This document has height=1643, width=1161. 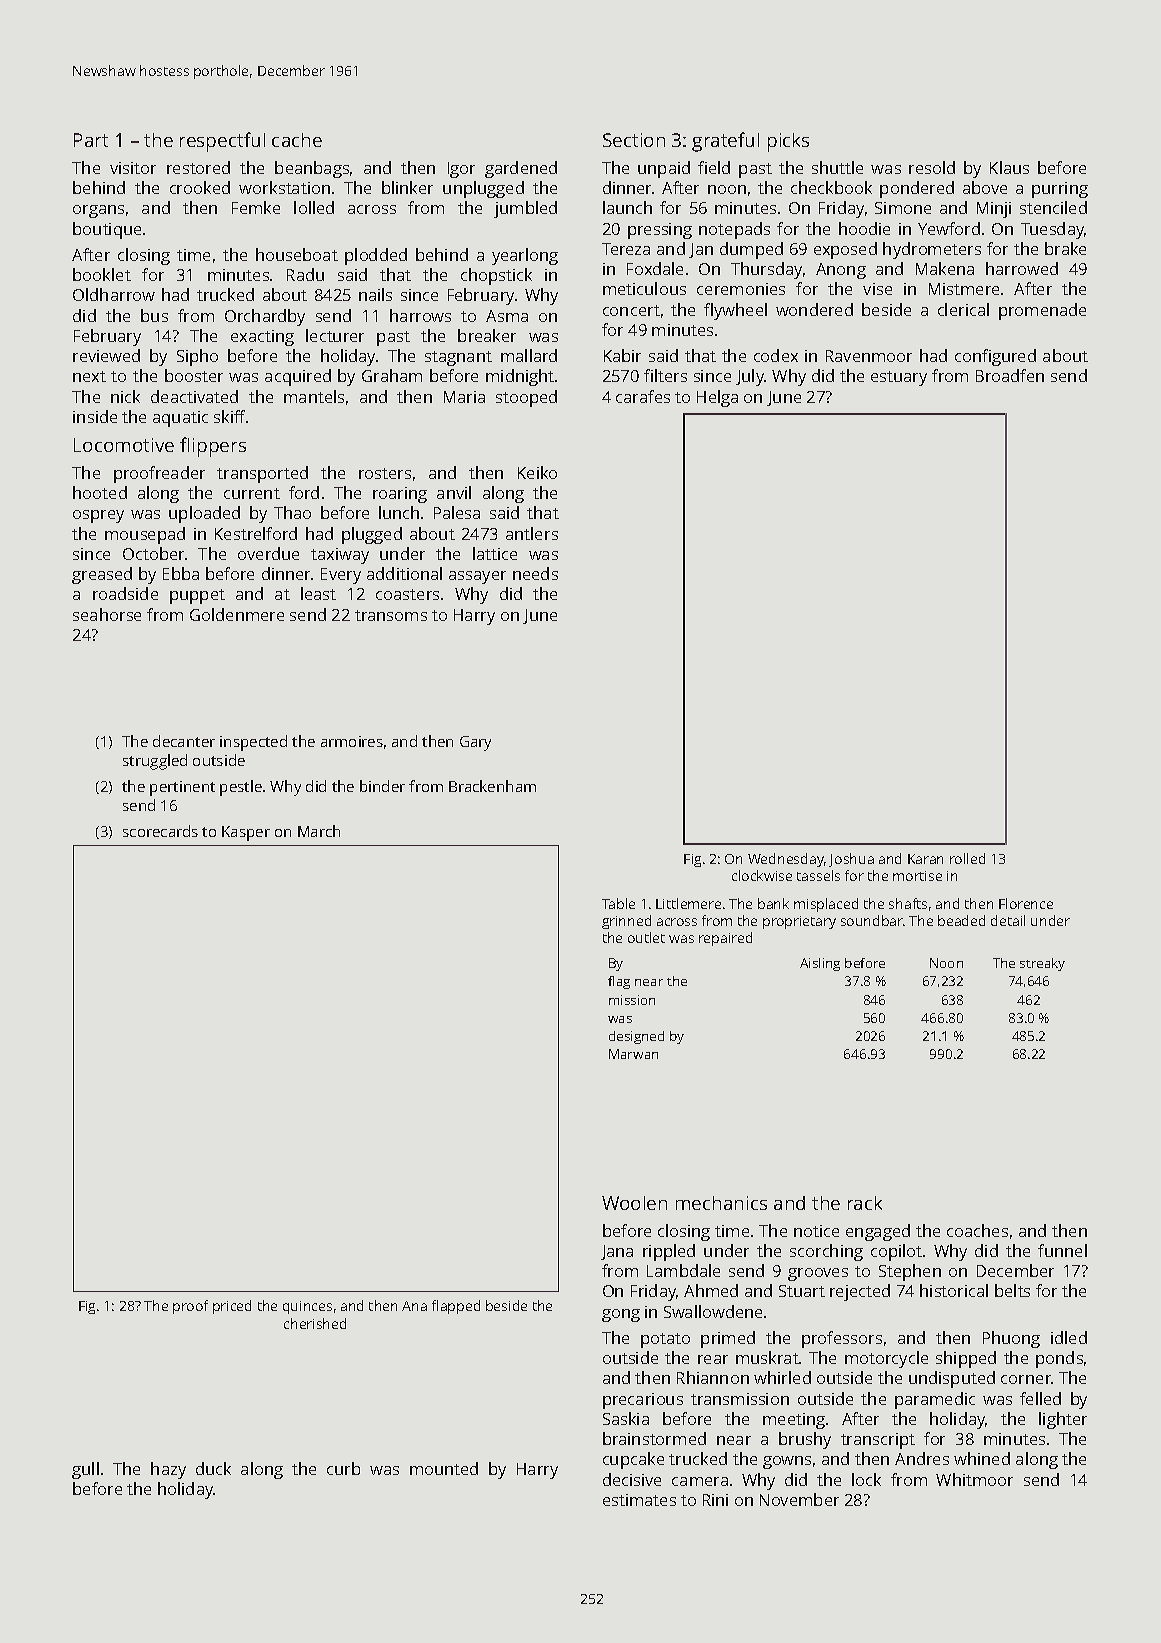 What do you see at coordinates (222, 142) in the document?
I see `respectful` at bounding box center [222, 142].
